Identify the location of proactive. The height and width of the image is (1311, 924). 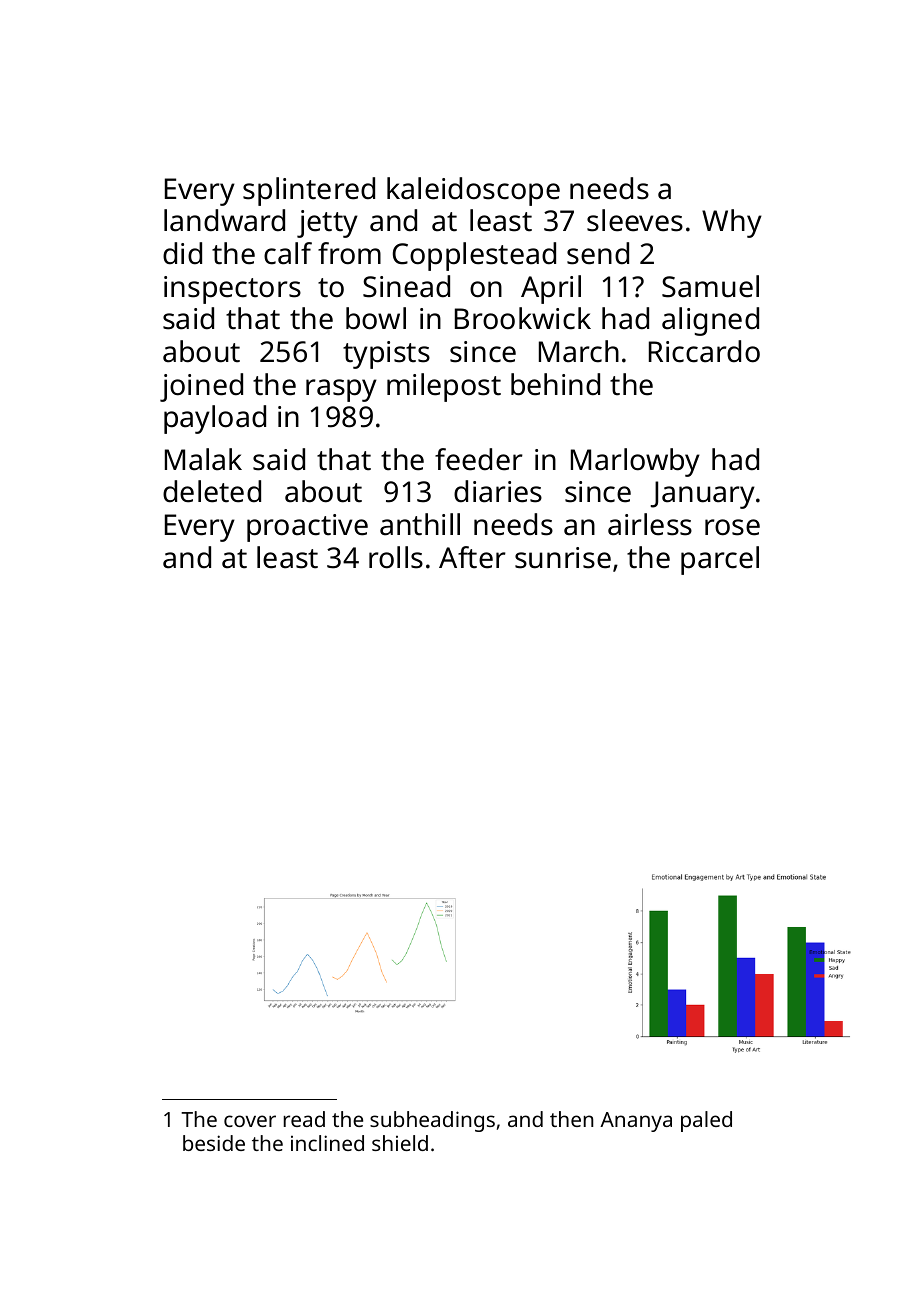
(307, 528).
